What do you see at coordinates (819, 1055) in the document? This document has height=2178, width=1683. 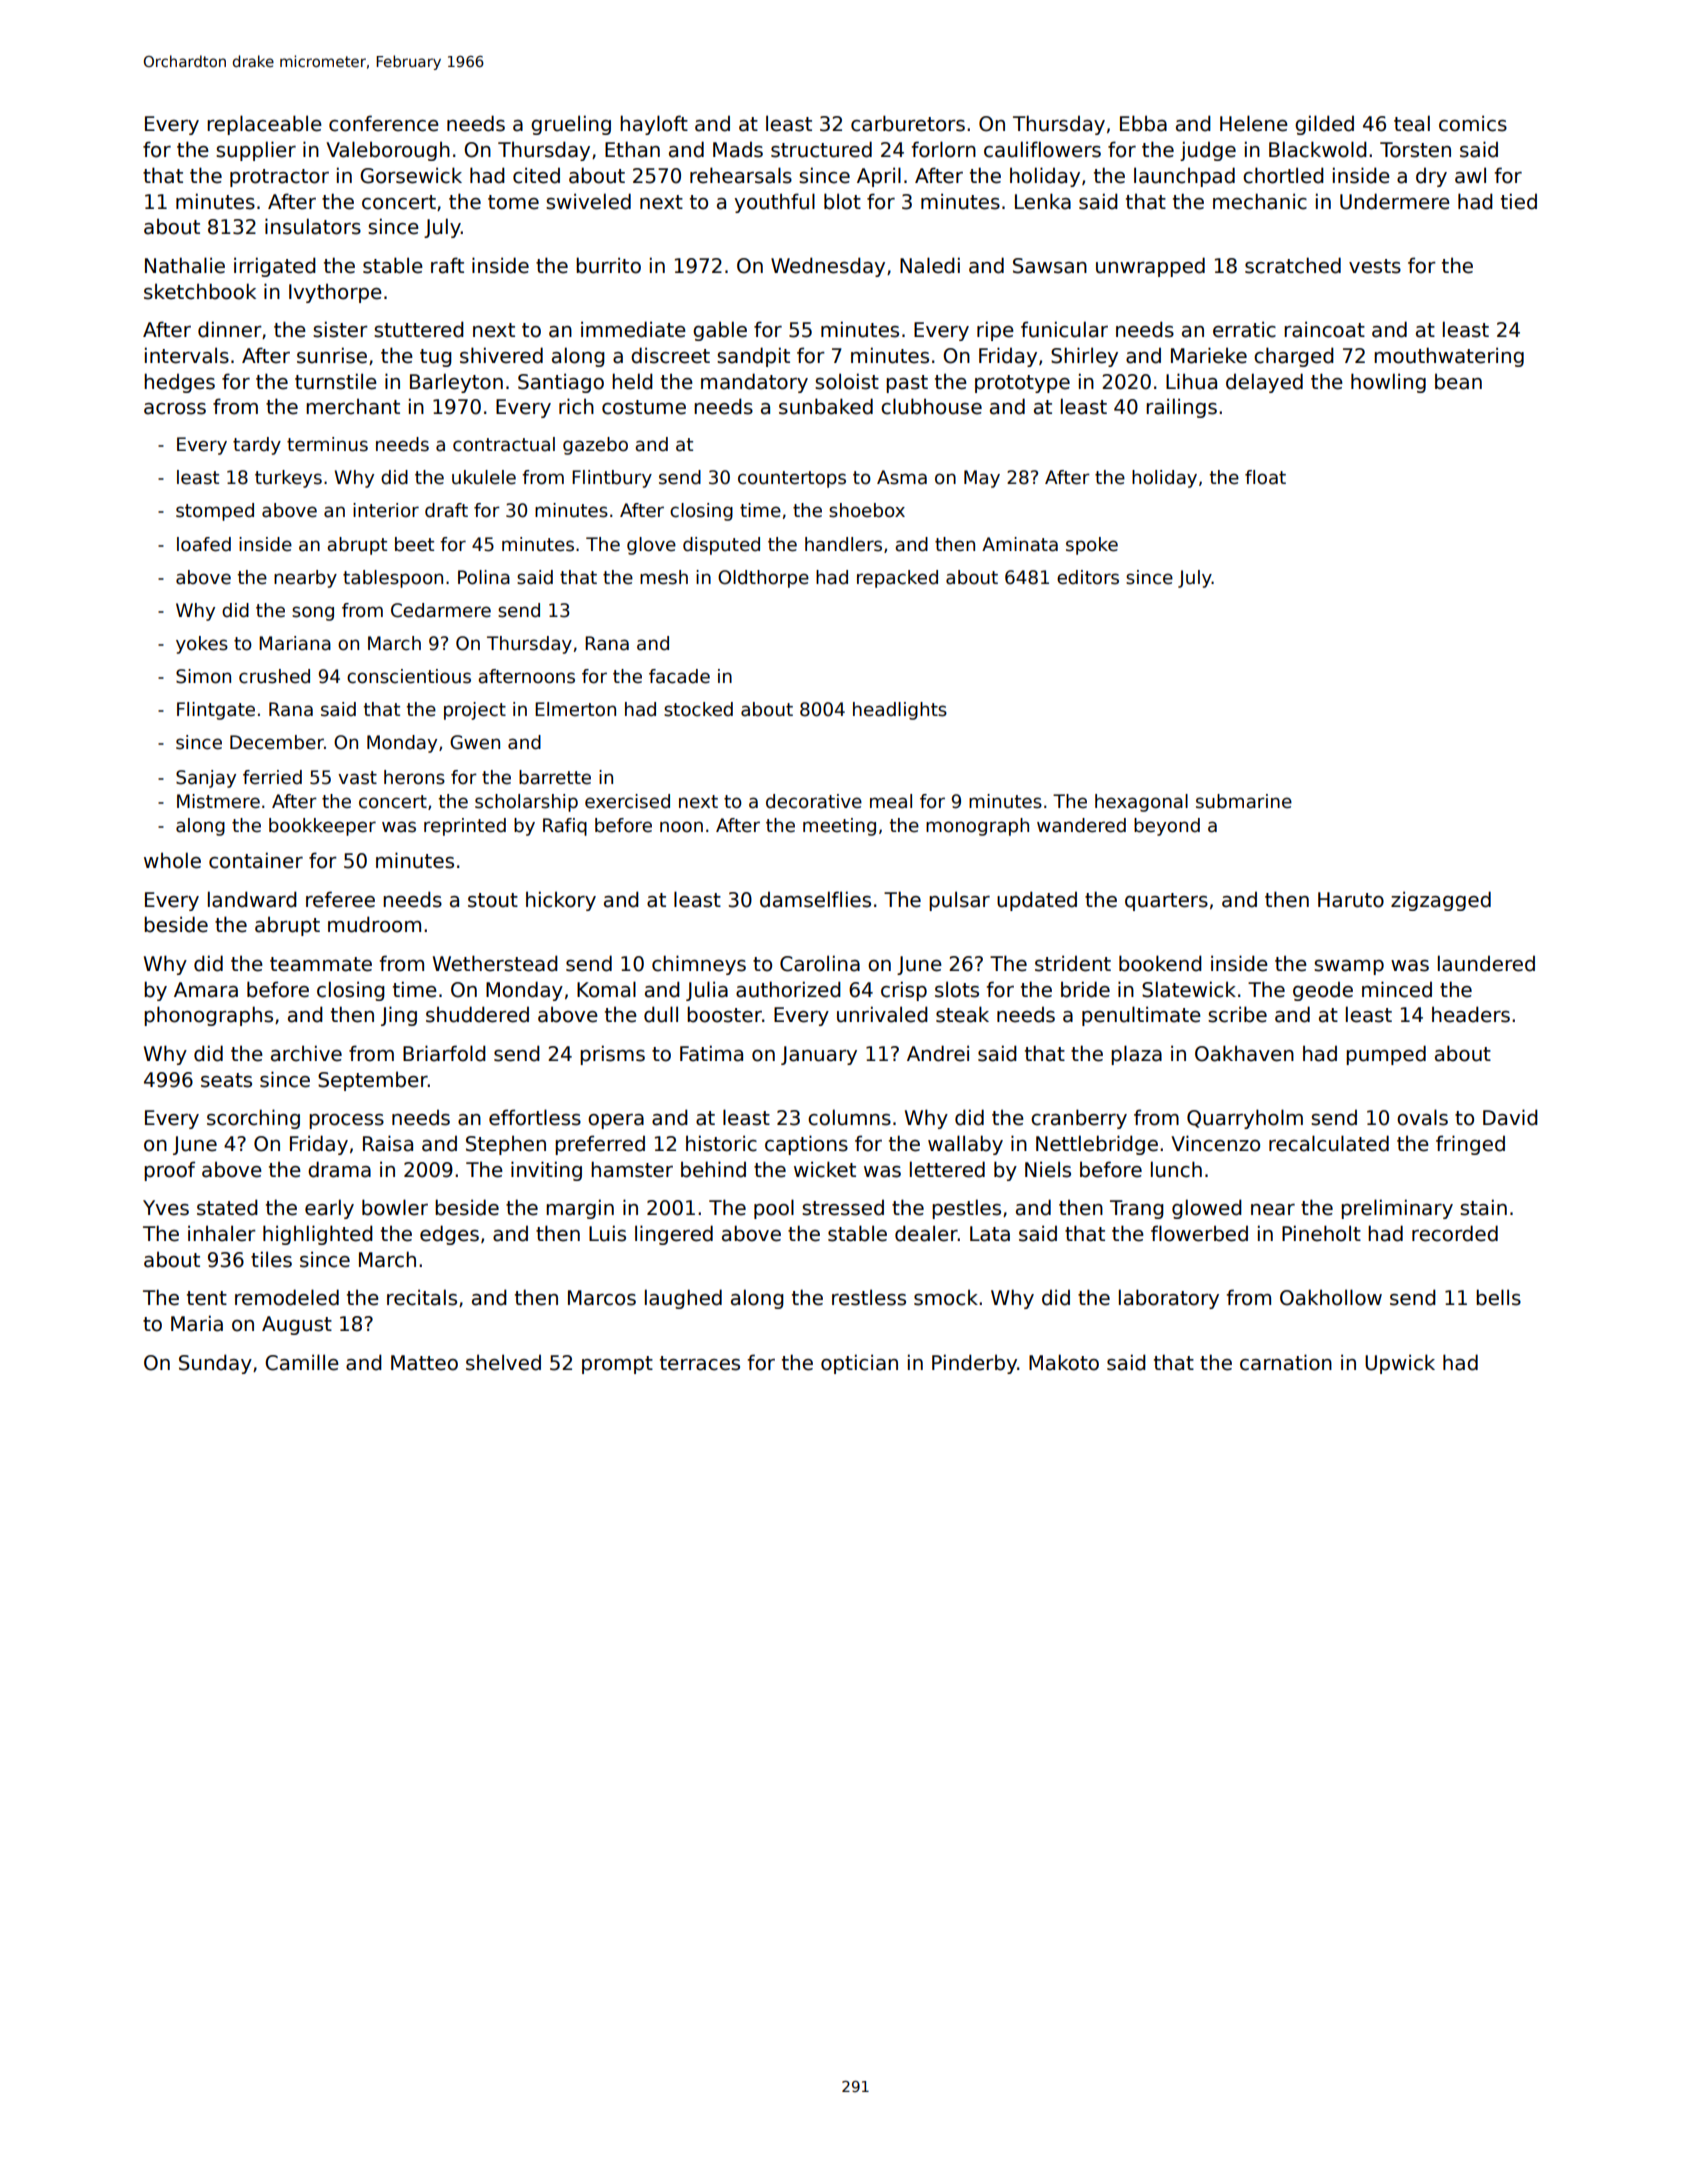 I see `January` at bounding box center [819, 1055].
